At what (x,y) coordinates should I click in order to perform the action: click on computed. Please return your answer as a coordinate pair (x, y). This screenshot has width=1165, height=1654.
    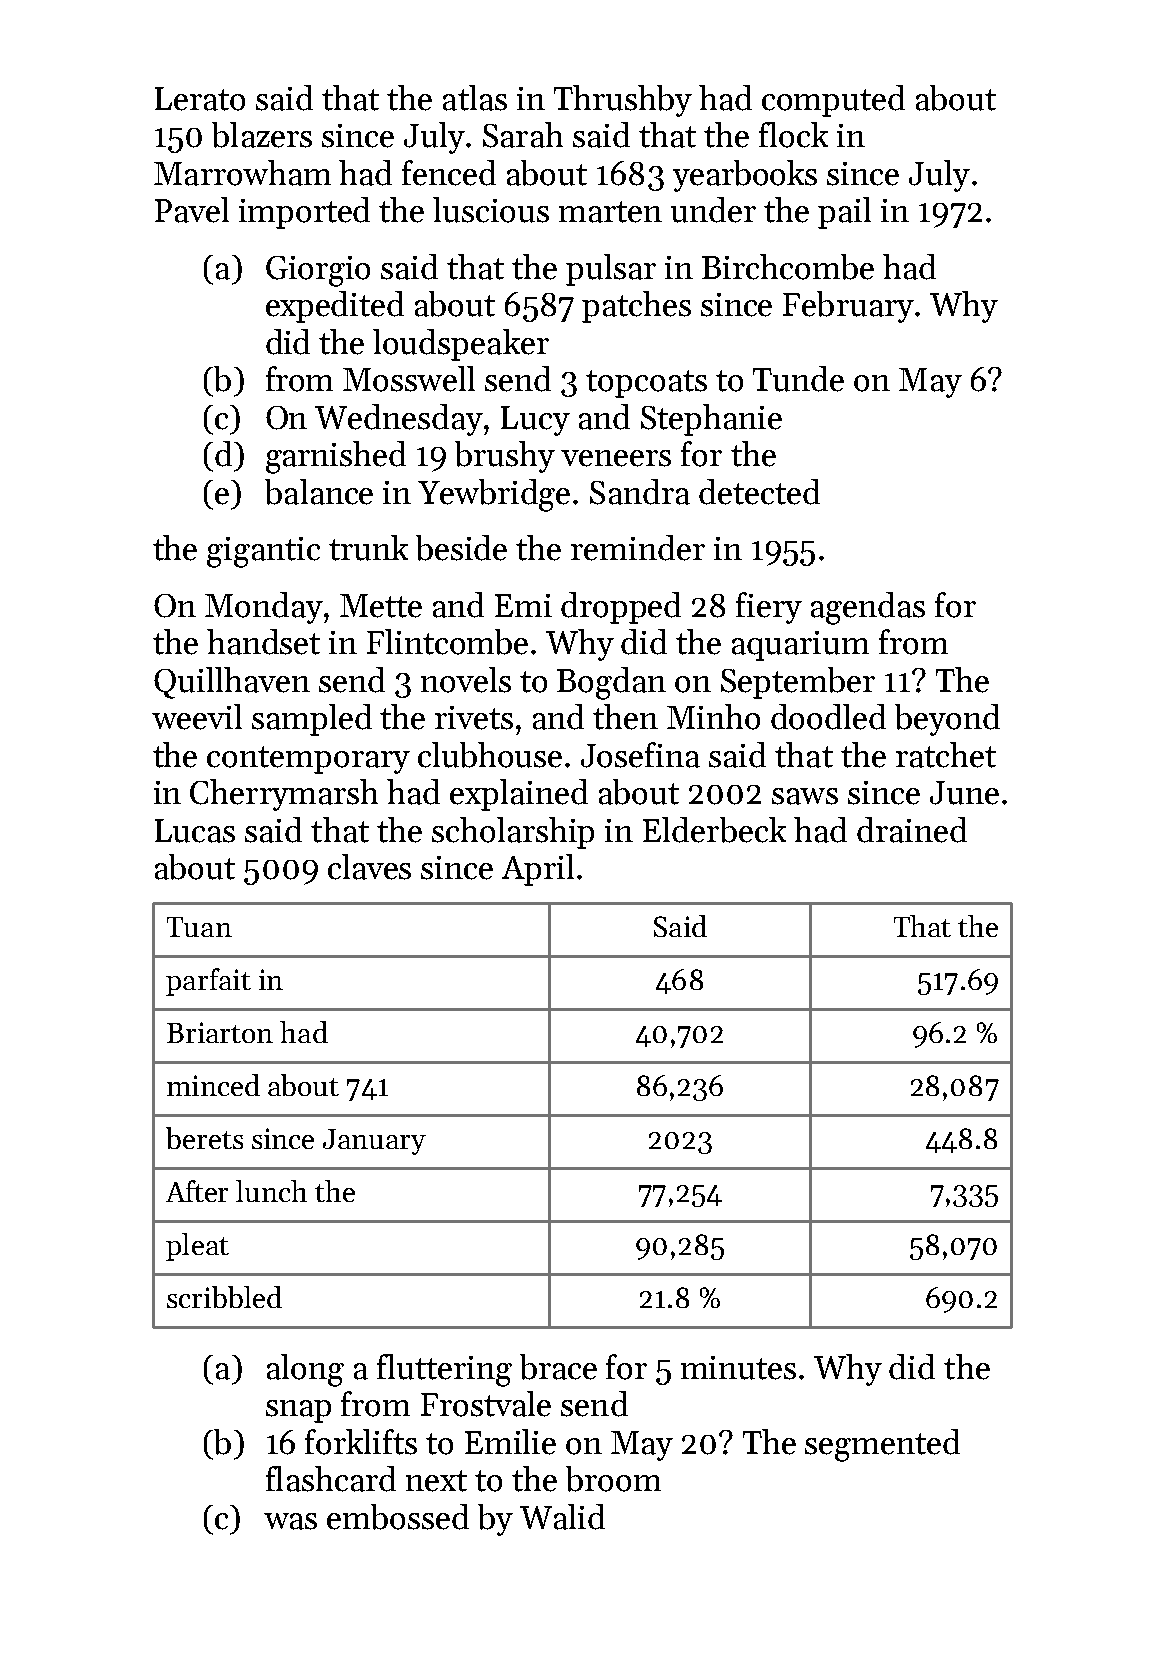
    Looking at the image, I should click on (833, 101).
